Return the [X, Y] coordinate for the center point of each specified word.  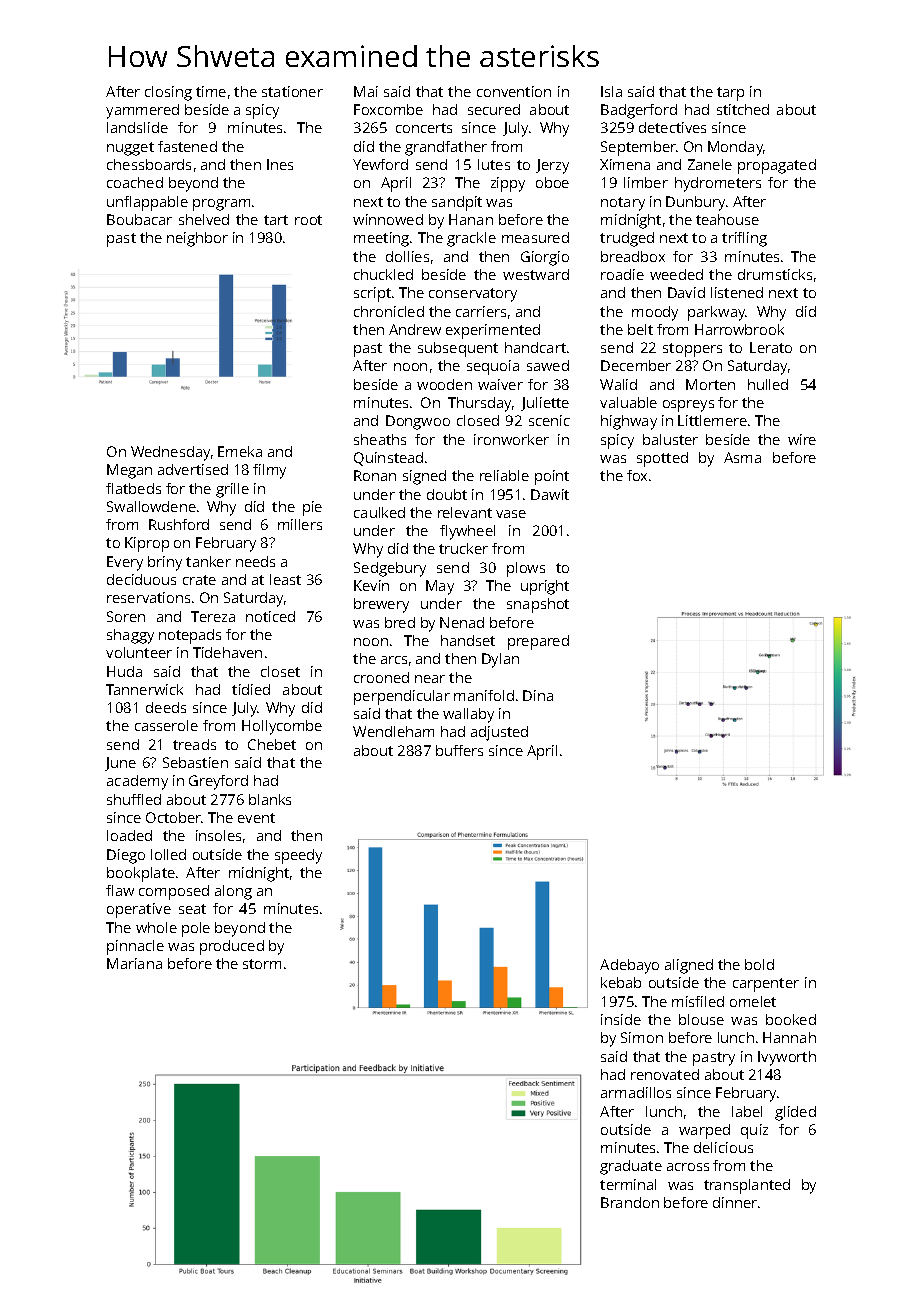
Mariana [134, 963]
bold [759, 964]
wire [802, 439]
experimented [493, 331]
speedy [298, 856]
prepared [538, 642]
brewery [381, 605]
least [285, 579]
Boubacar [139, 219]
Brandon [630, 1202]
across [688, 1167]
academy [137, 782]
